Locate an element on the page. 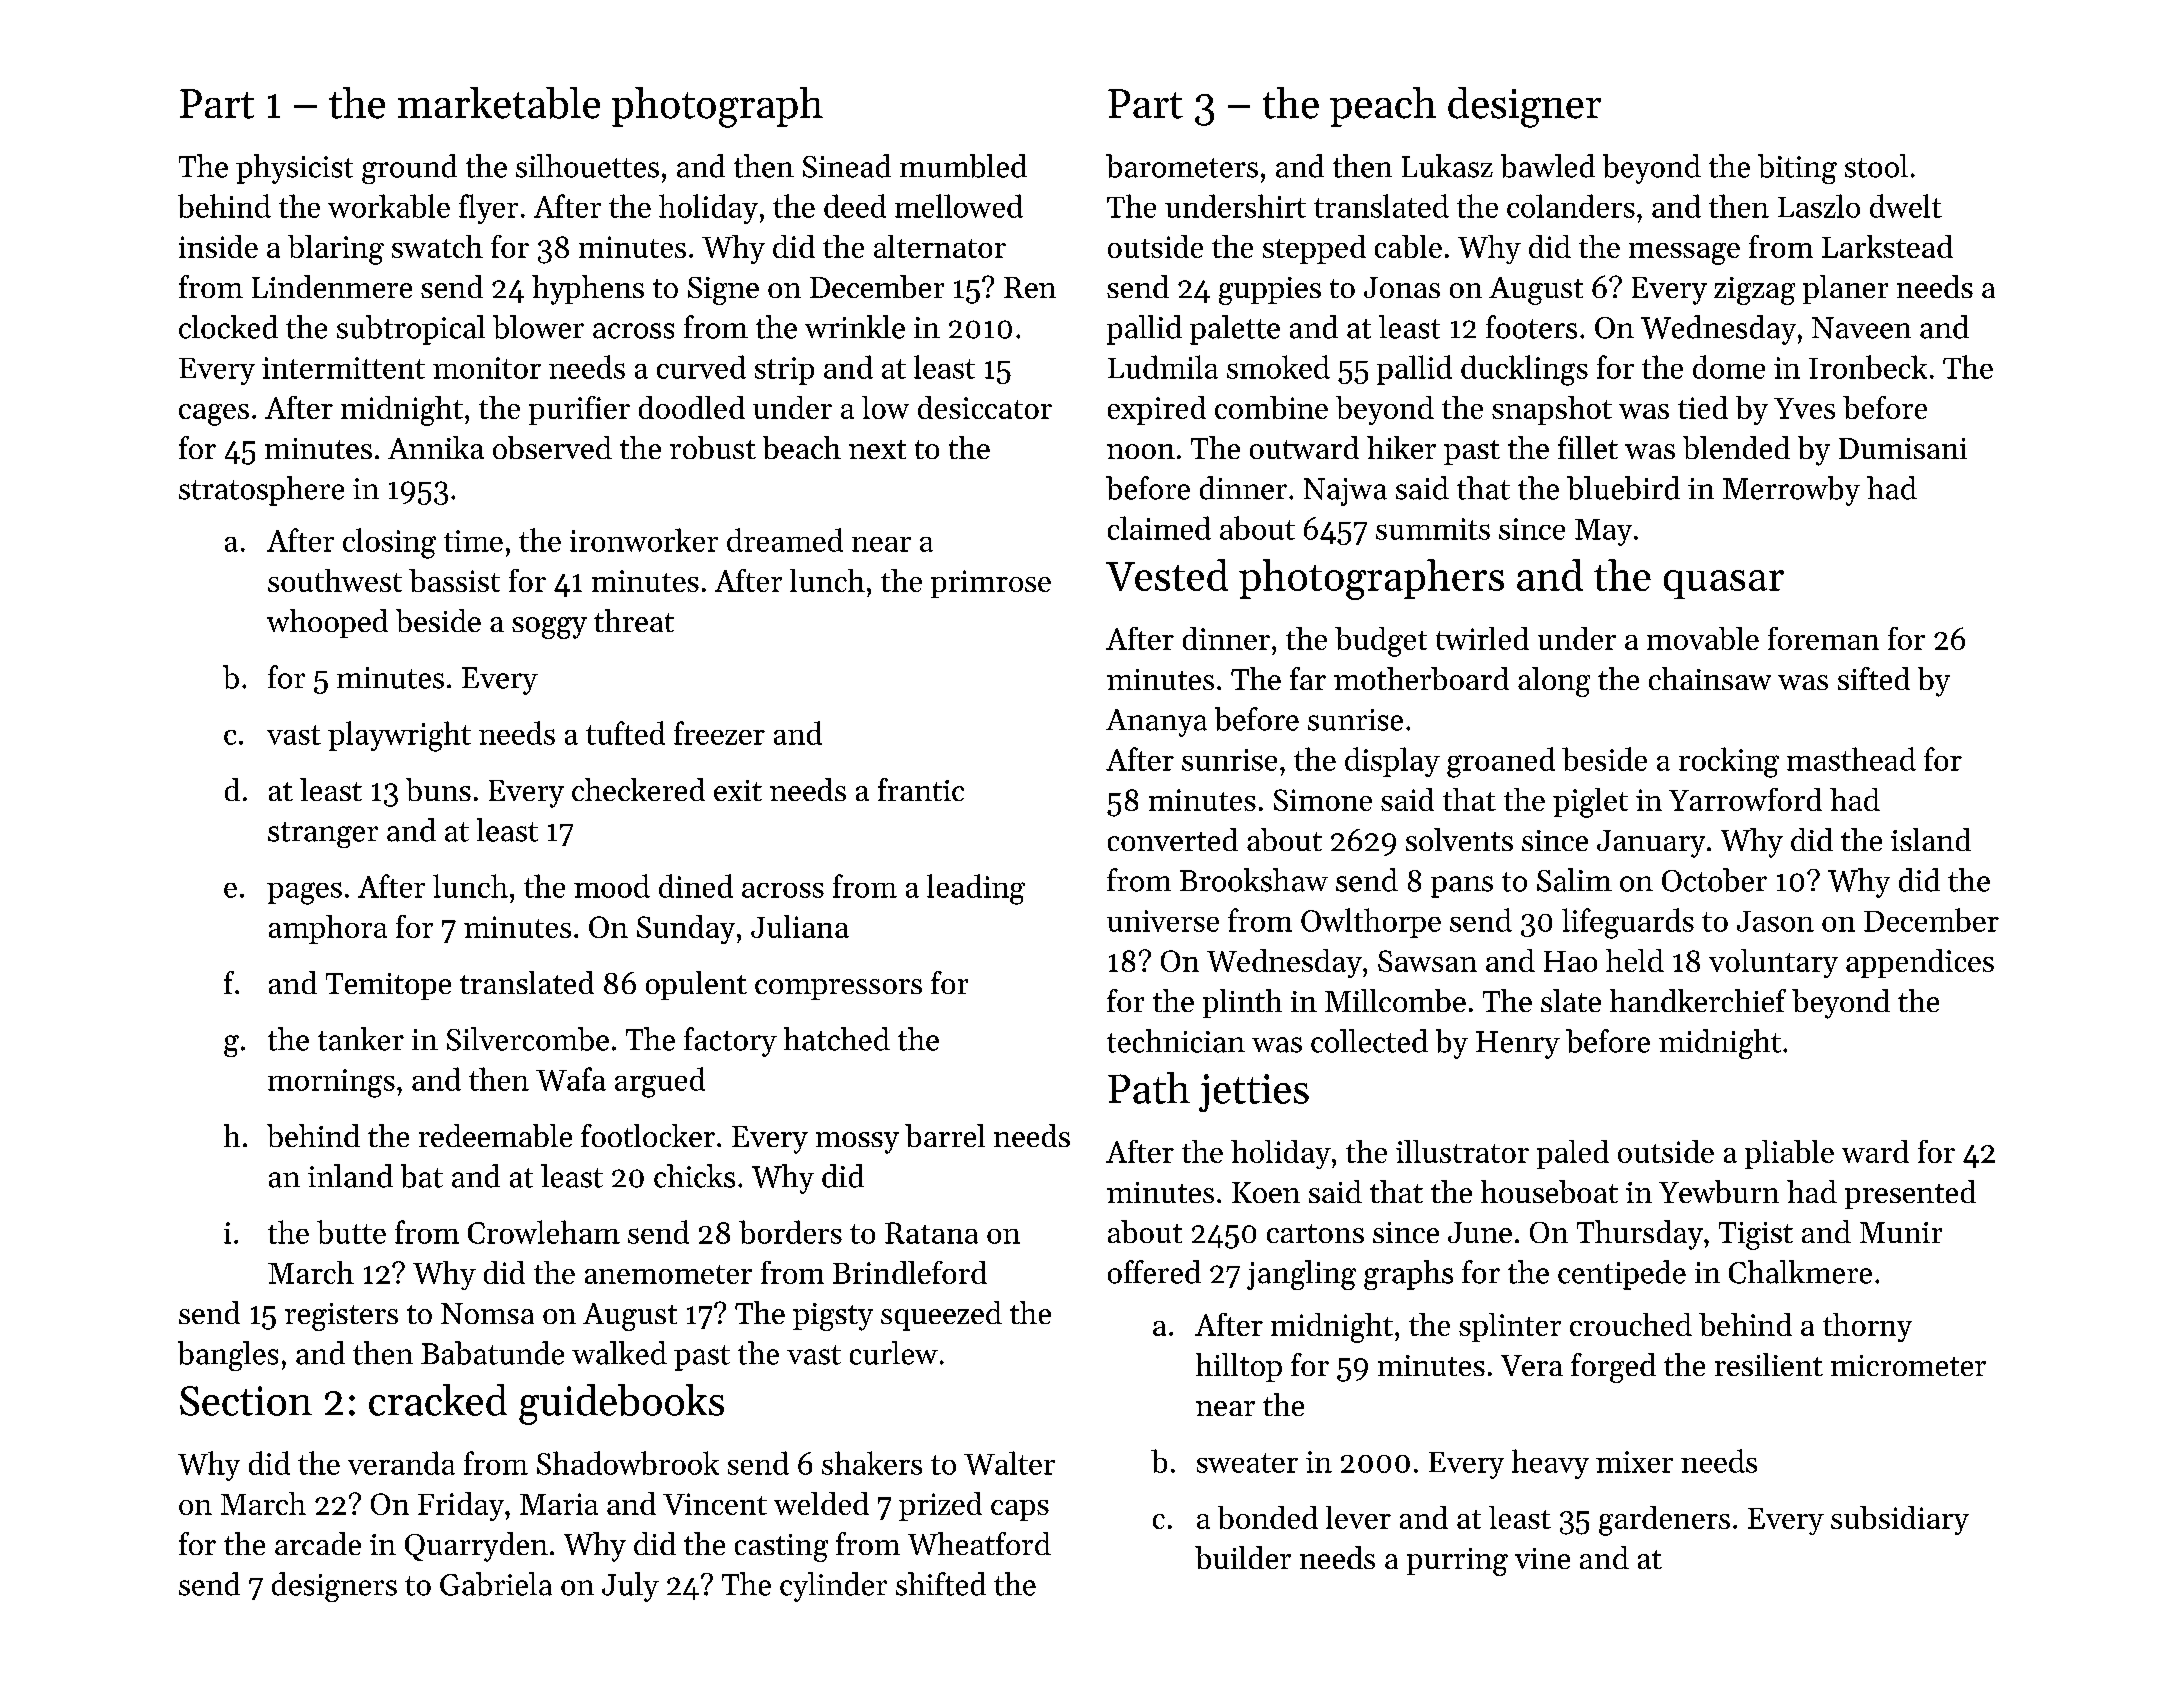 Image resolution: width=2178 pixels, height=1683 pixels. inside is located at coordinates (218, 246).
